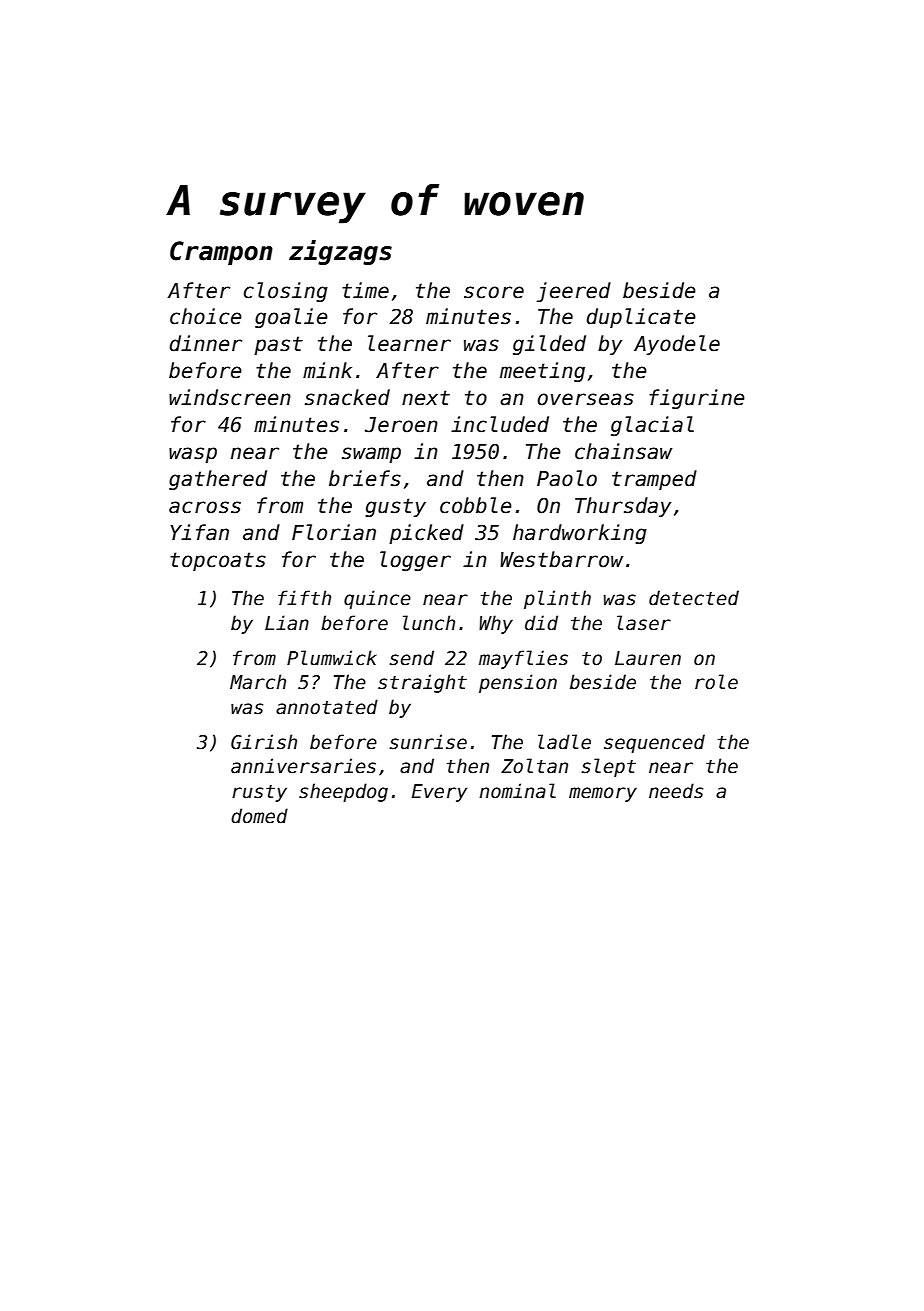  What do you see at coordinates (340, 252) in the screenshot?
I see `zigzags` at bounding box center [340, 252].
